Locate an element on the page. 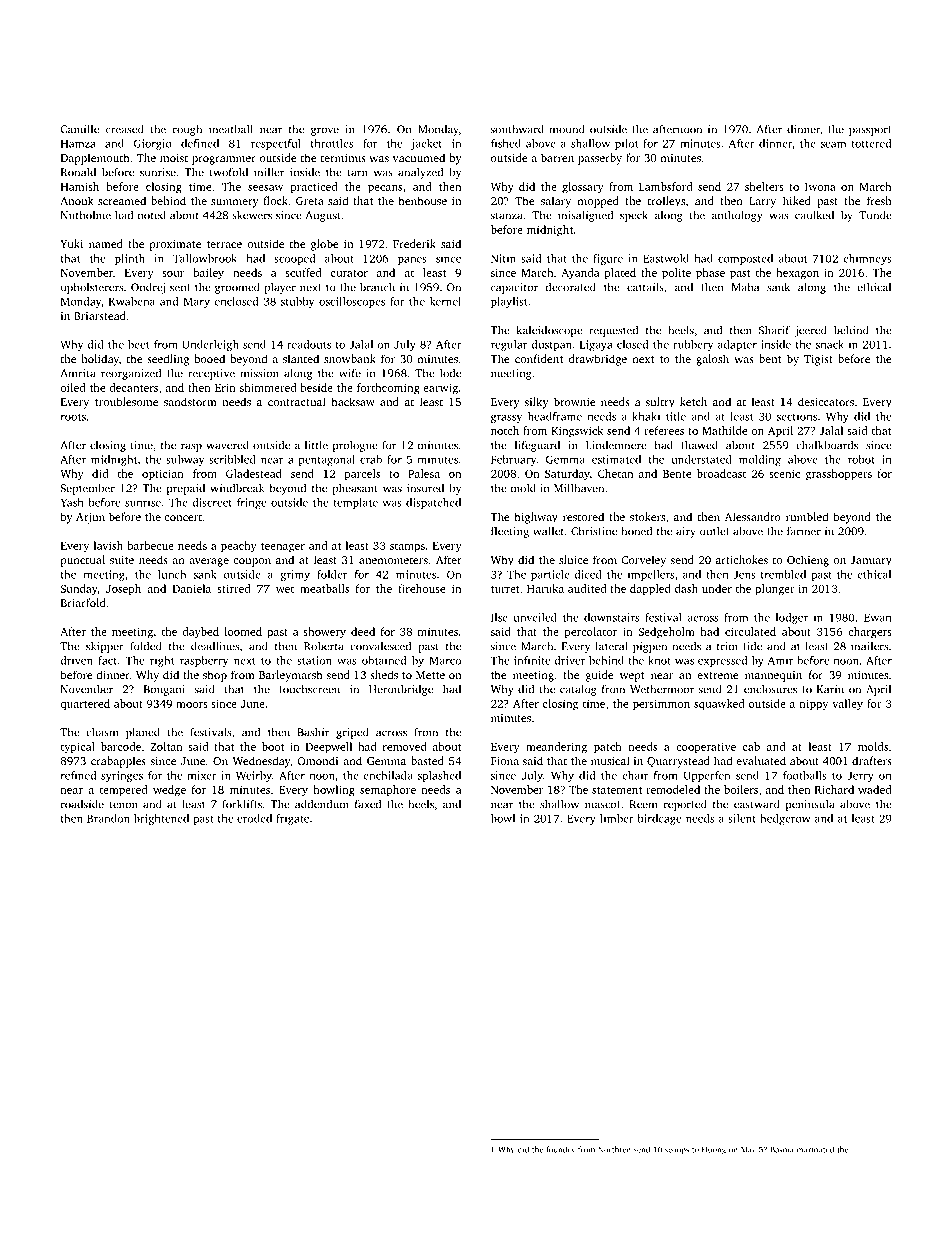  pecans is located at coordinates (385, 189).
